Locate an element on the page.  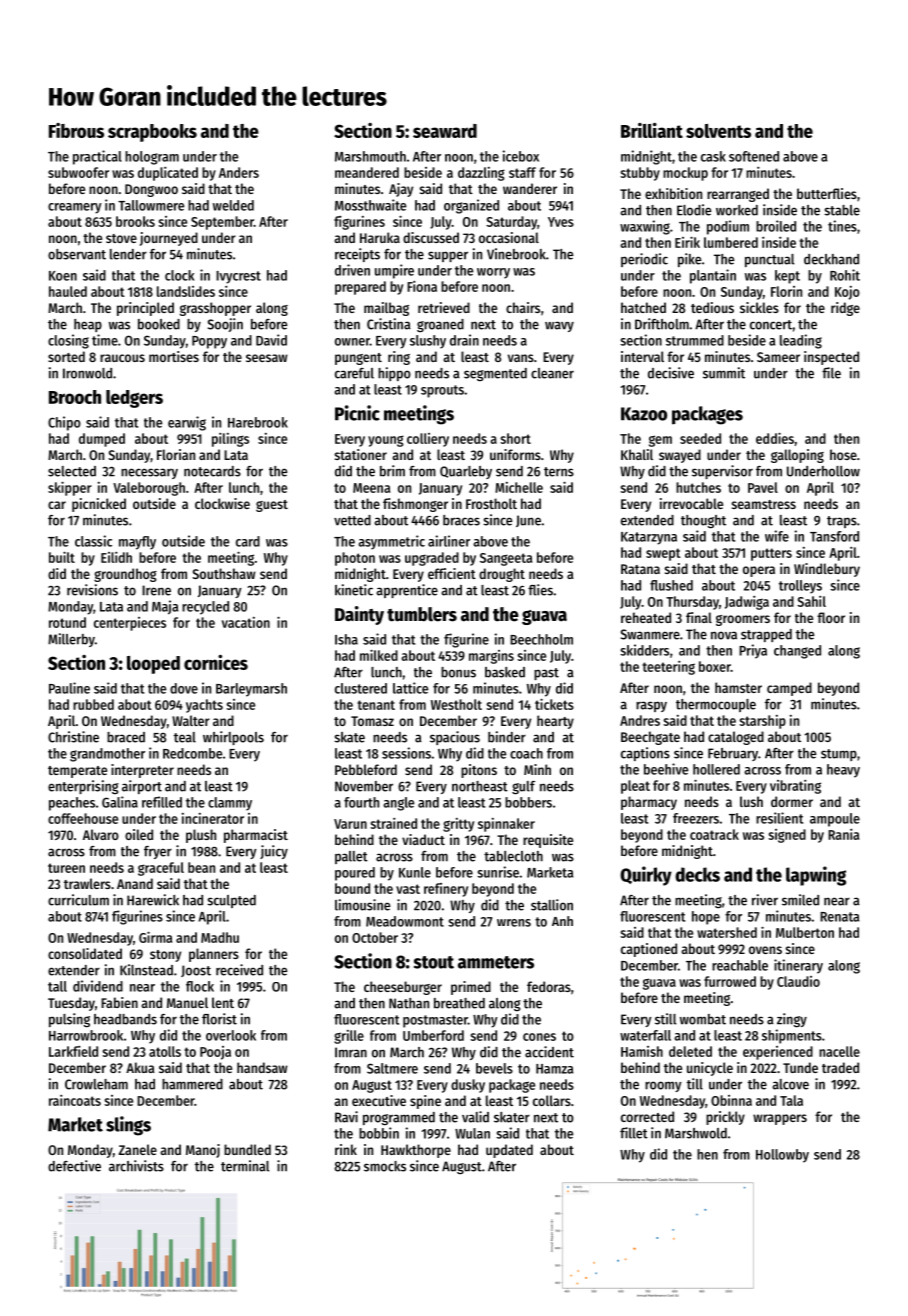
practical is located at coordinates (97, 157).
